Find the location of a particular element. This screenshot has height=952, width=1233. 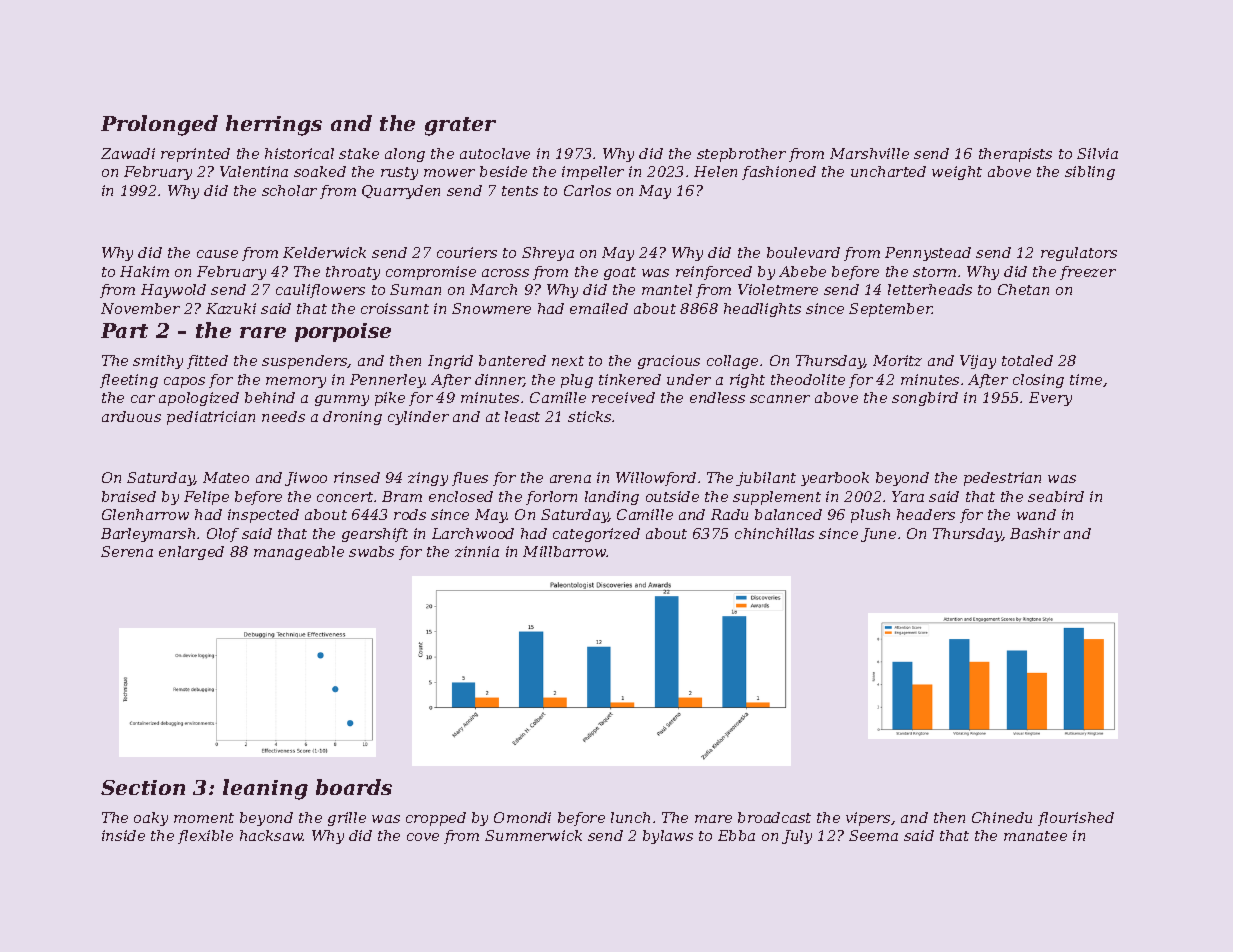

lunch is located at coordinates (630, 817).
